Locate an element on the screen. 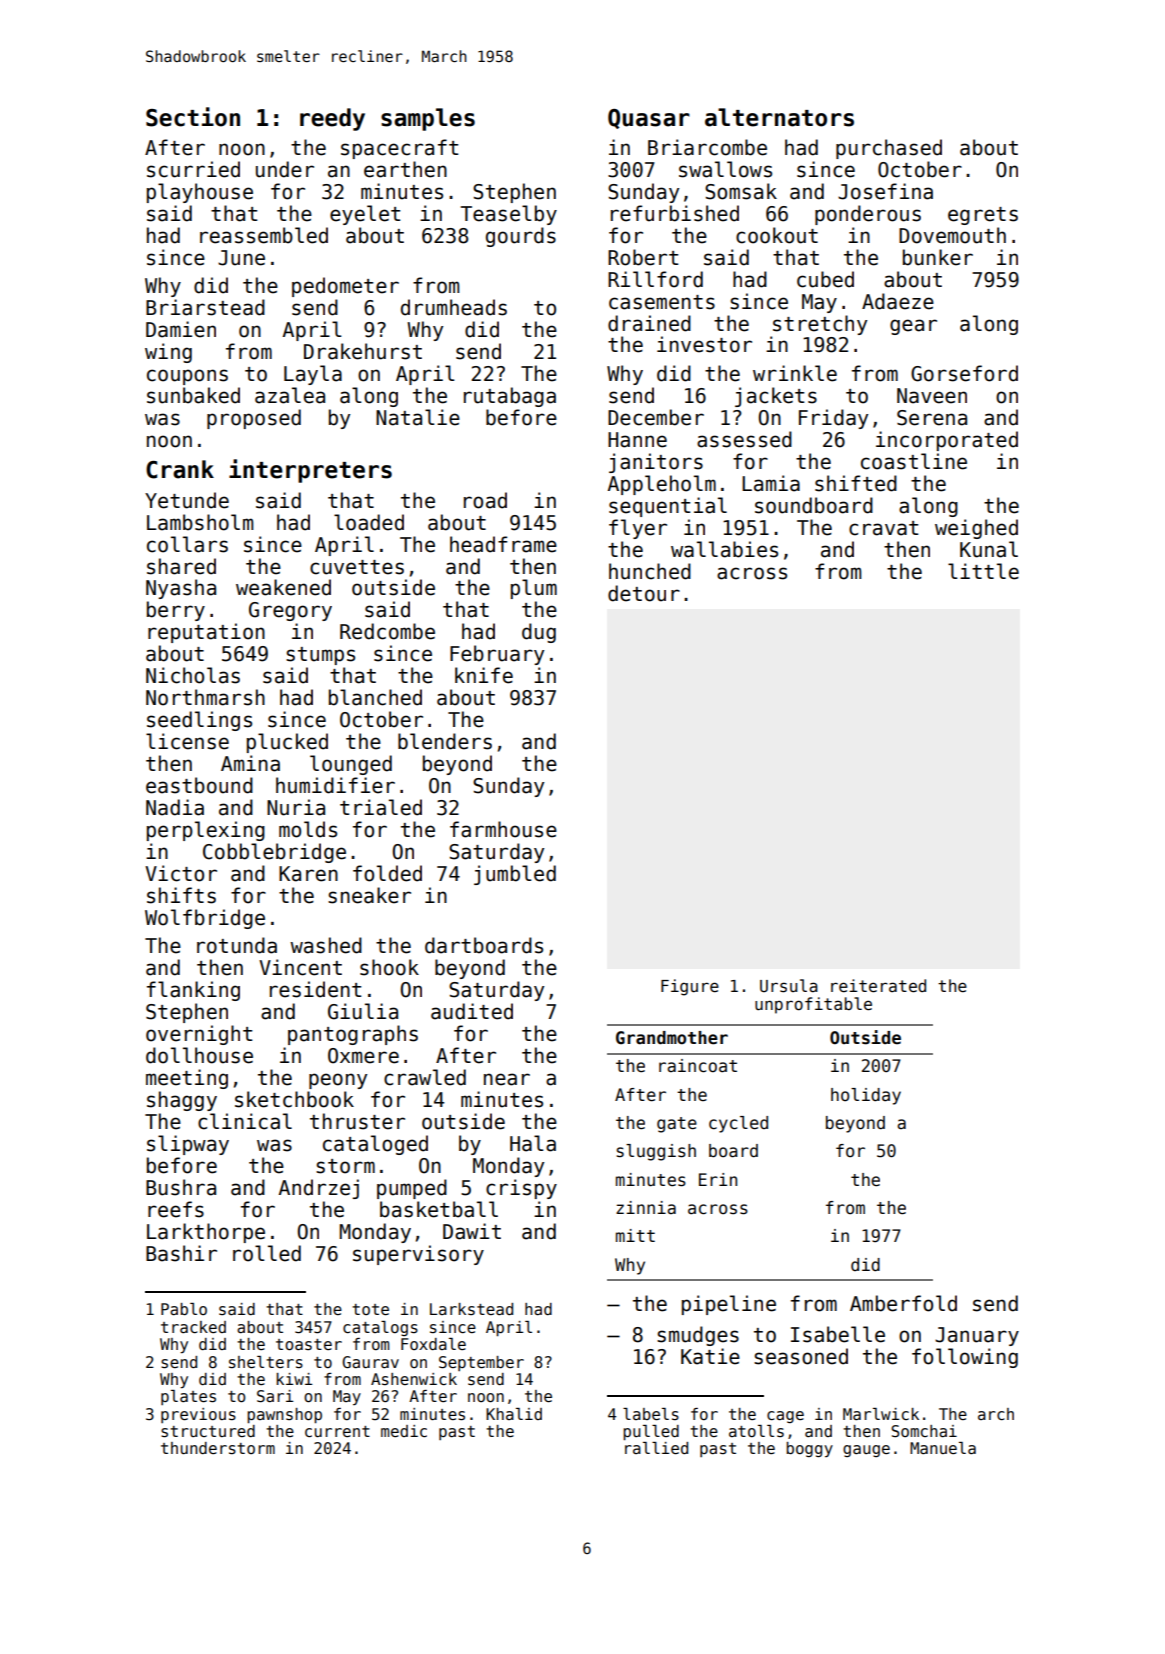  scurried is located at coordinates (193, 169).
